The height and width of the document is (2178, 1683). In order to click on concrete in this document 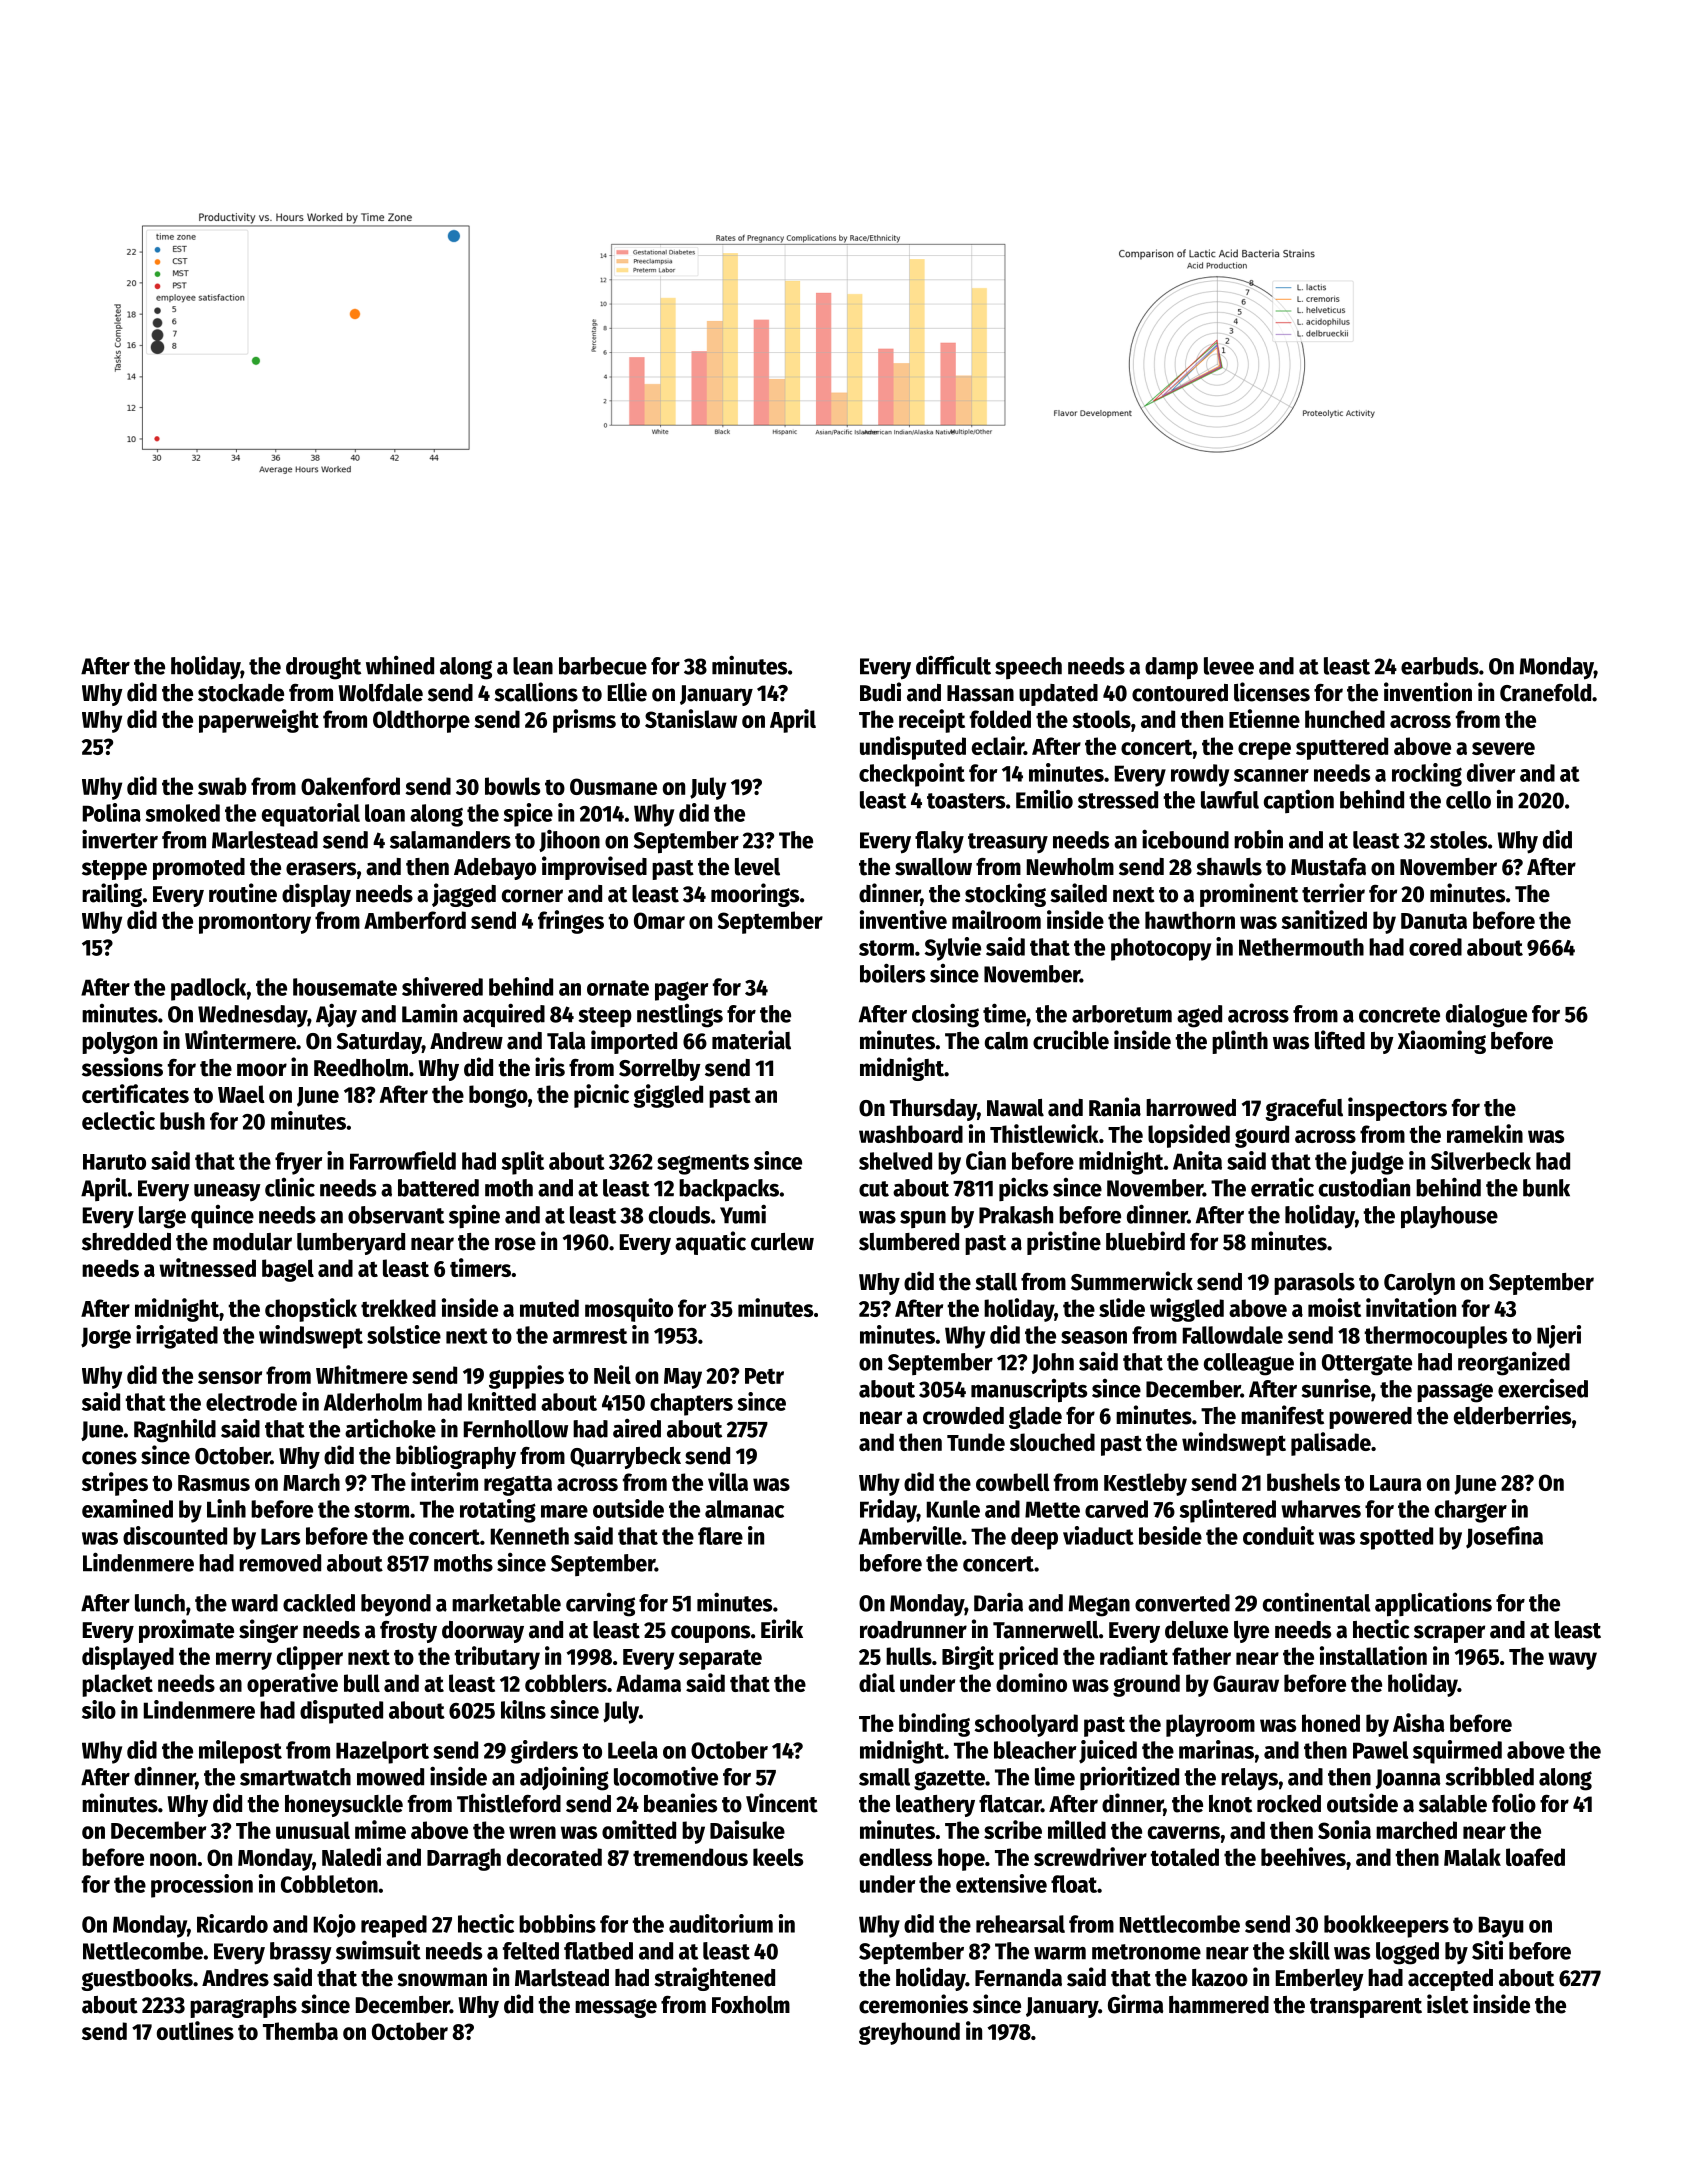, I will do `click(1399, 1015)`.
